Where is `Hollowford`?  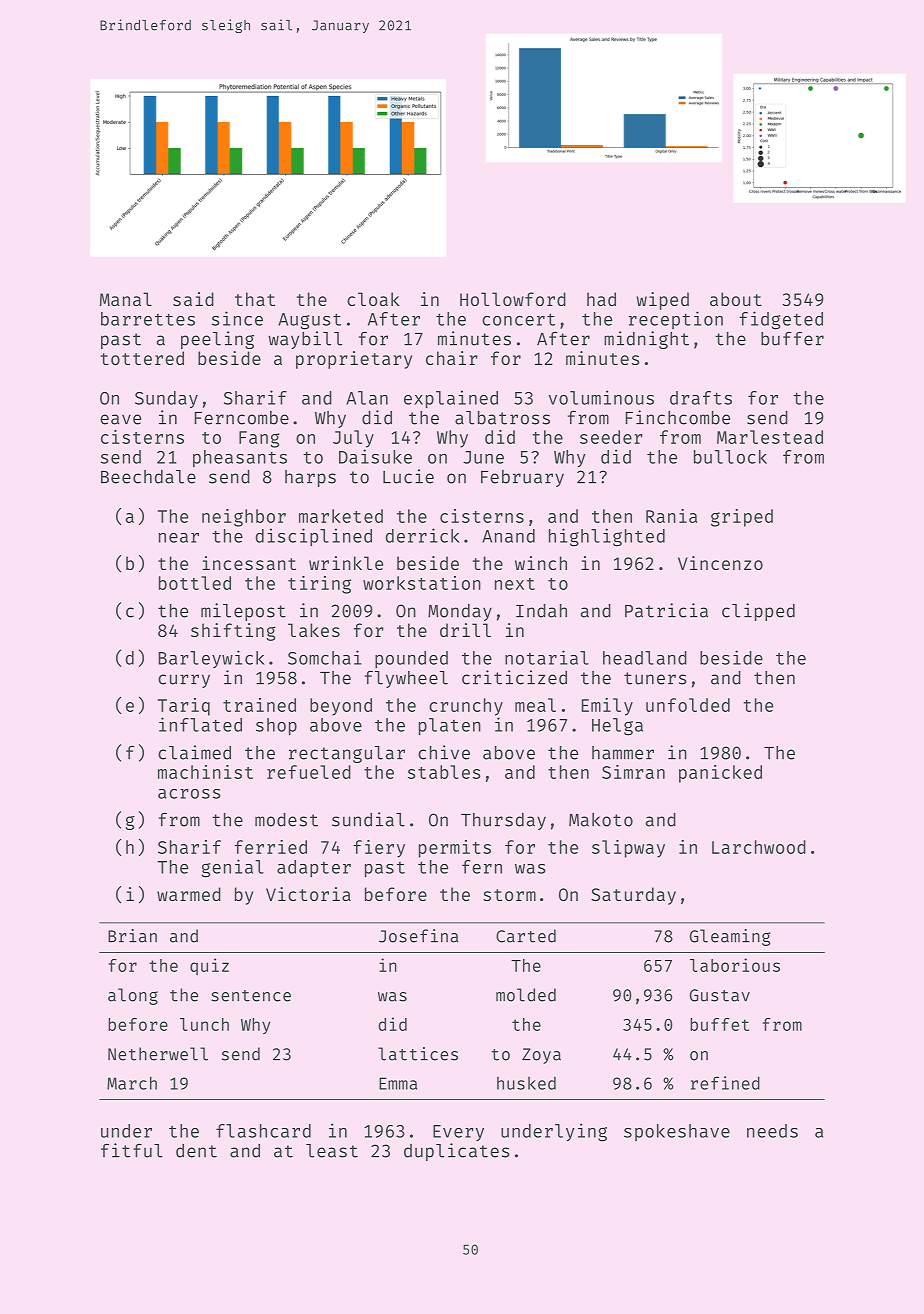 Hollowford is located at coordinates (513, 299).
